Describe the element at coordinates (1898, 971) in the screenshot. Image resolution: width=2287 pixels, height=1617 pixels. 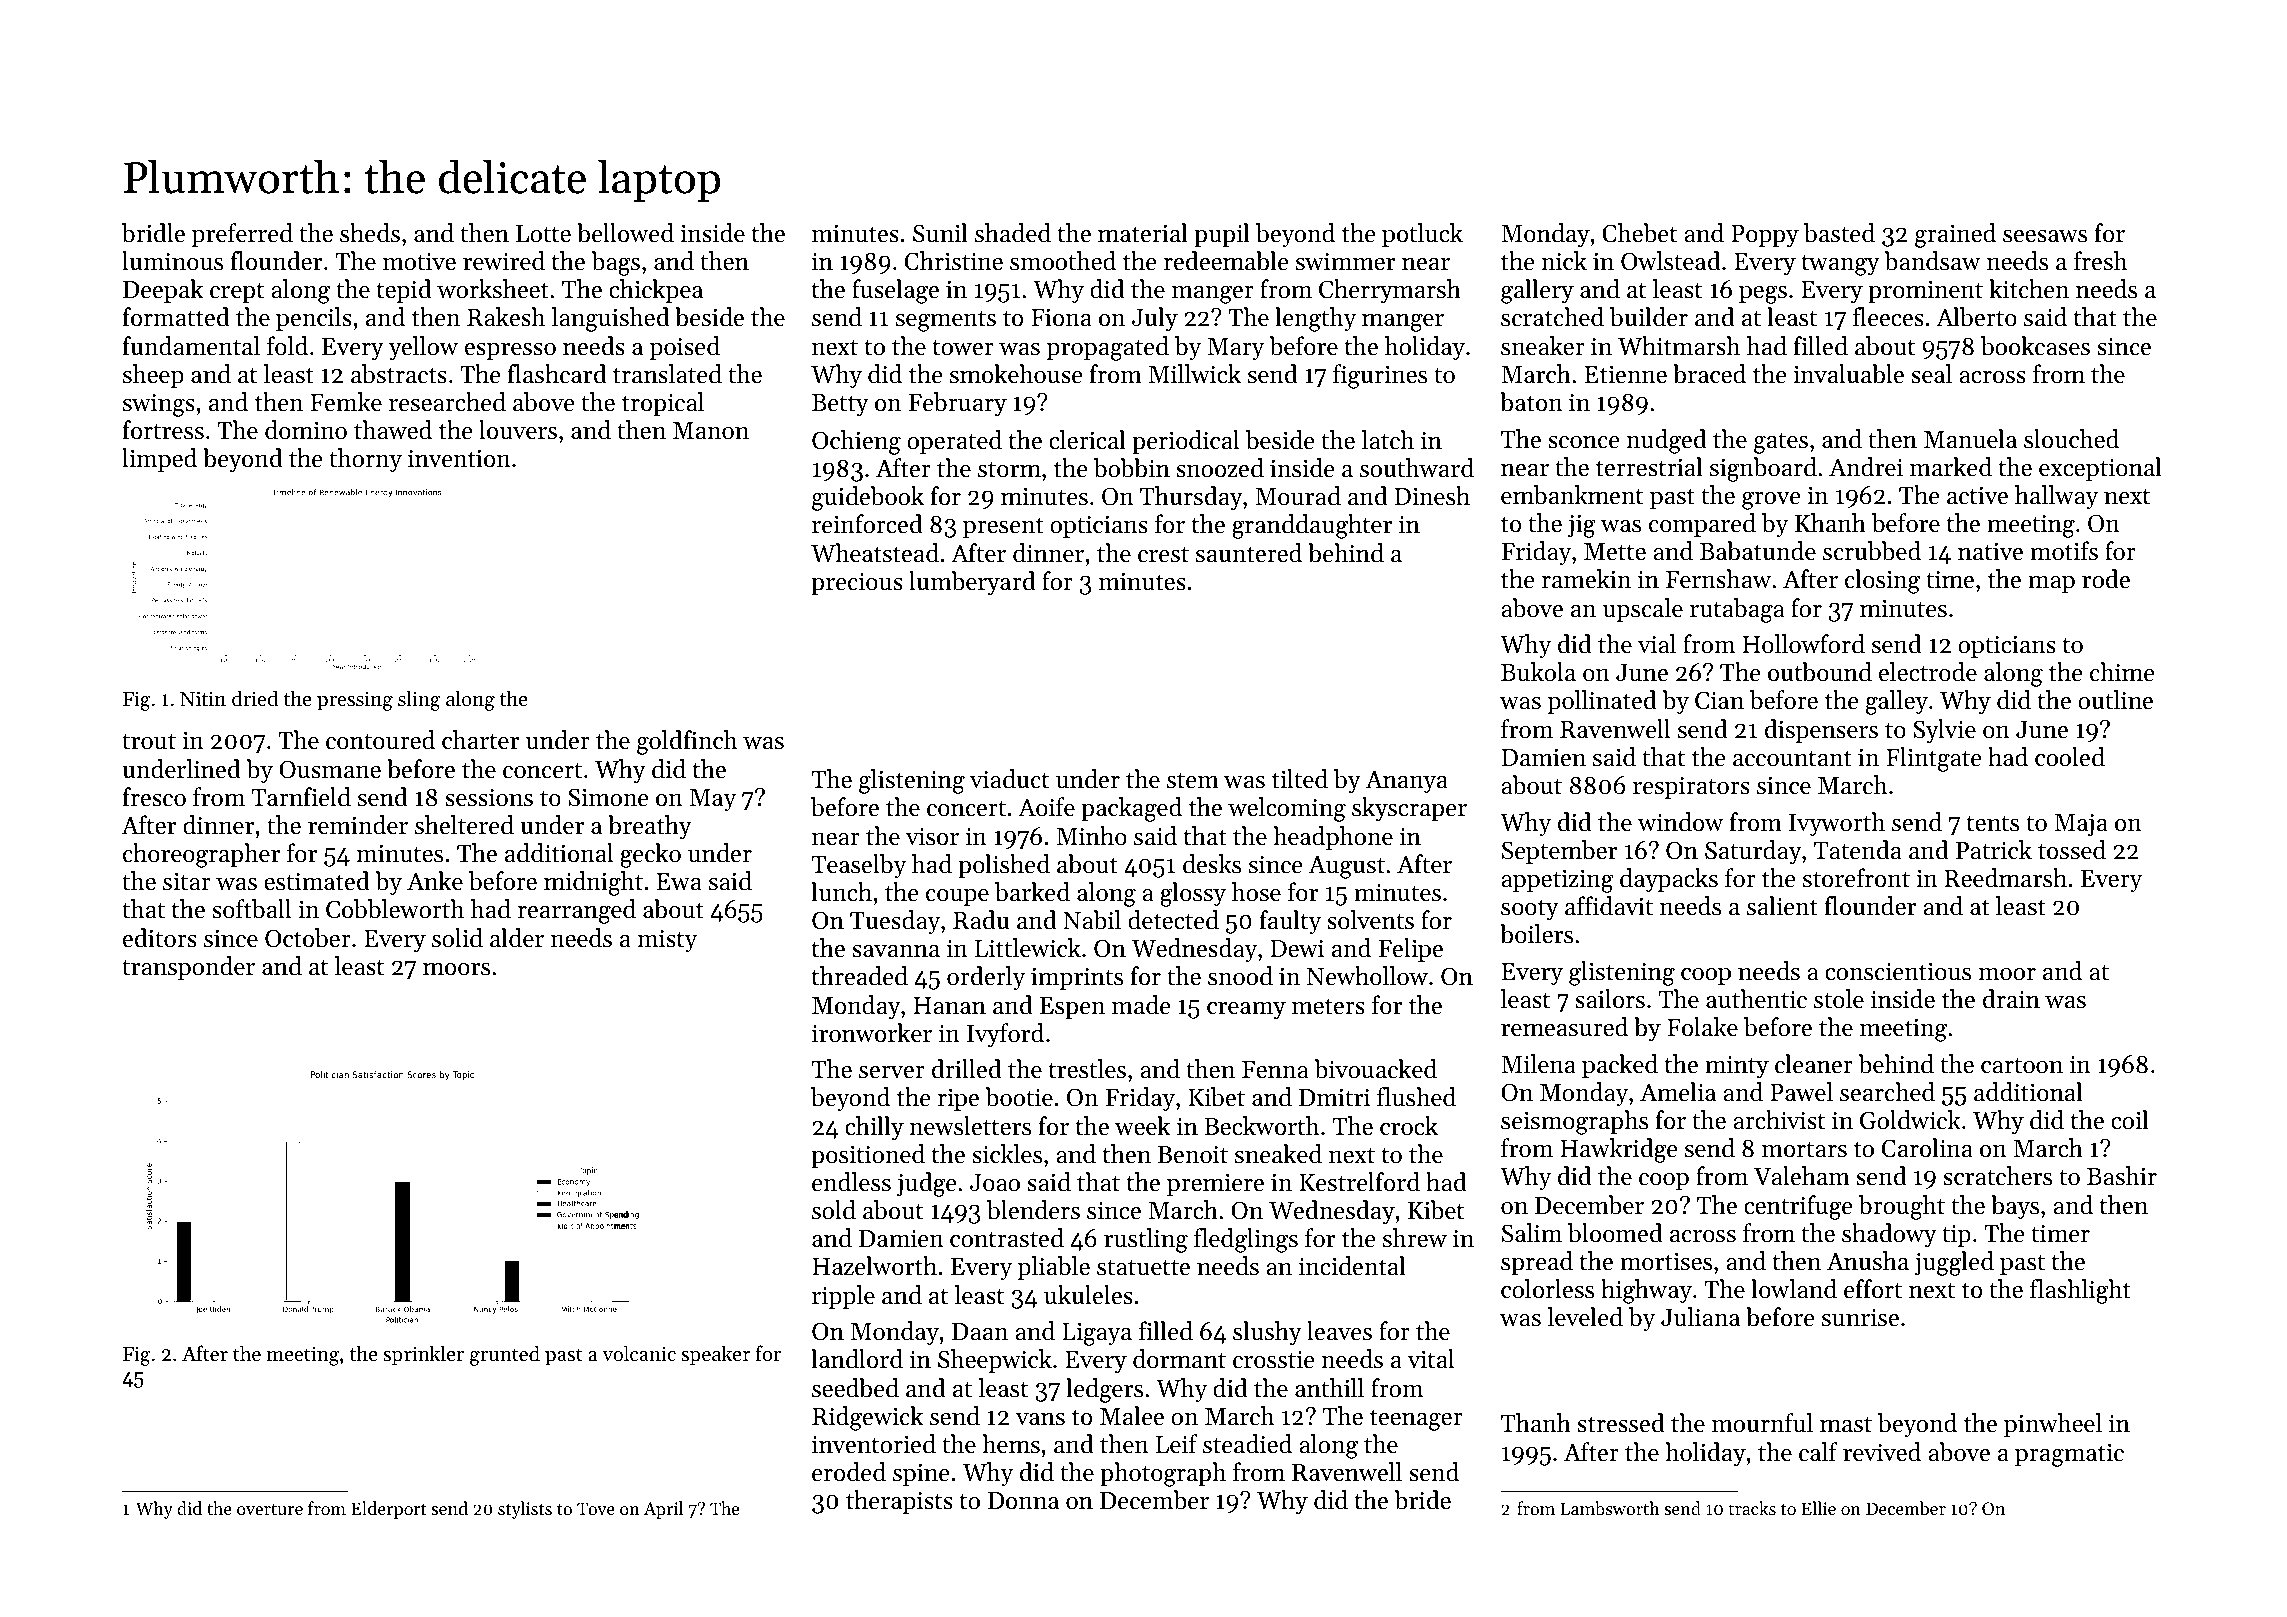
I see `conscientious` at that location.
